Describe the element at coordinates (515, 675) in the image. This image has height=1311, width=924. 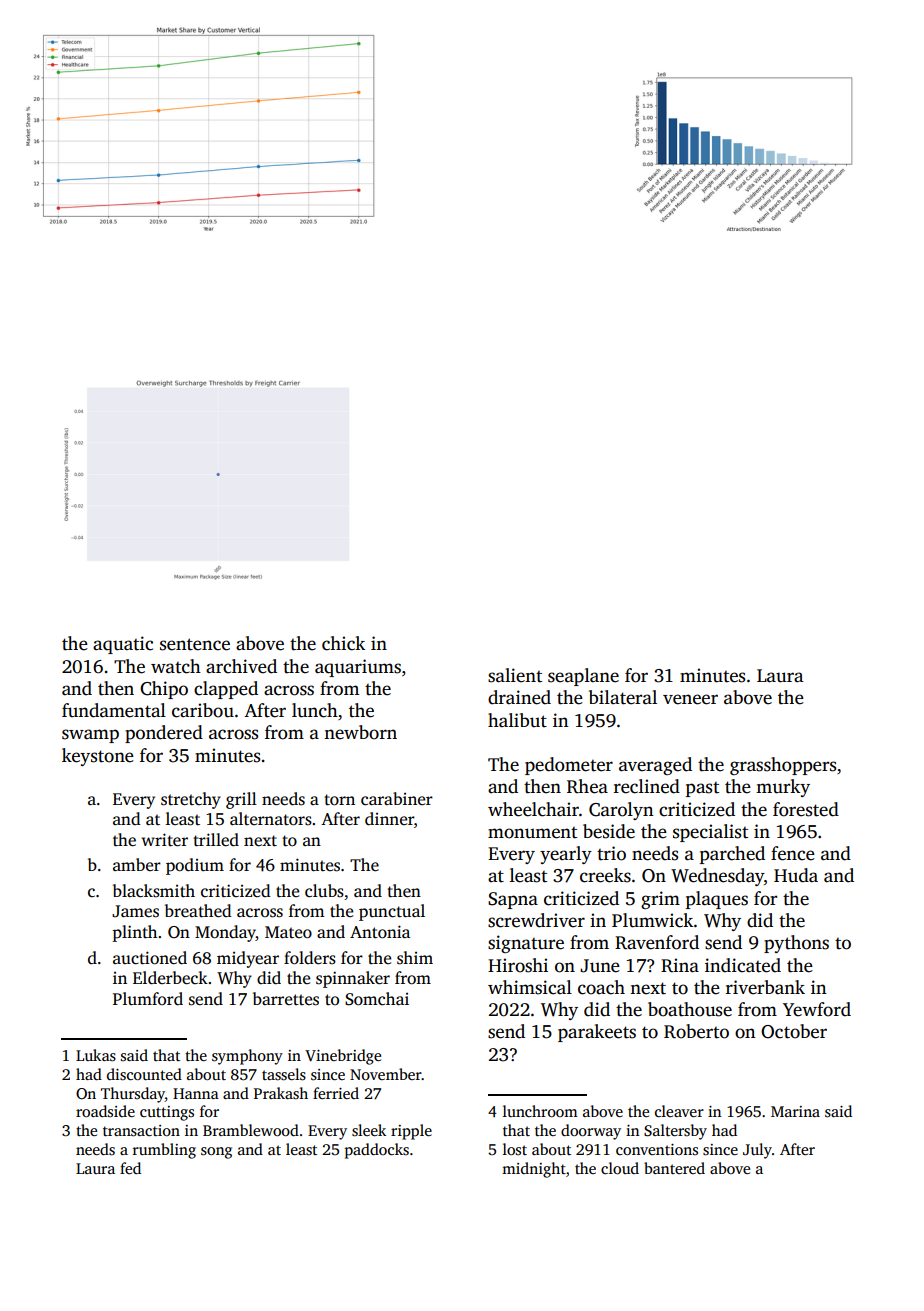
I see `salient` at that location.
